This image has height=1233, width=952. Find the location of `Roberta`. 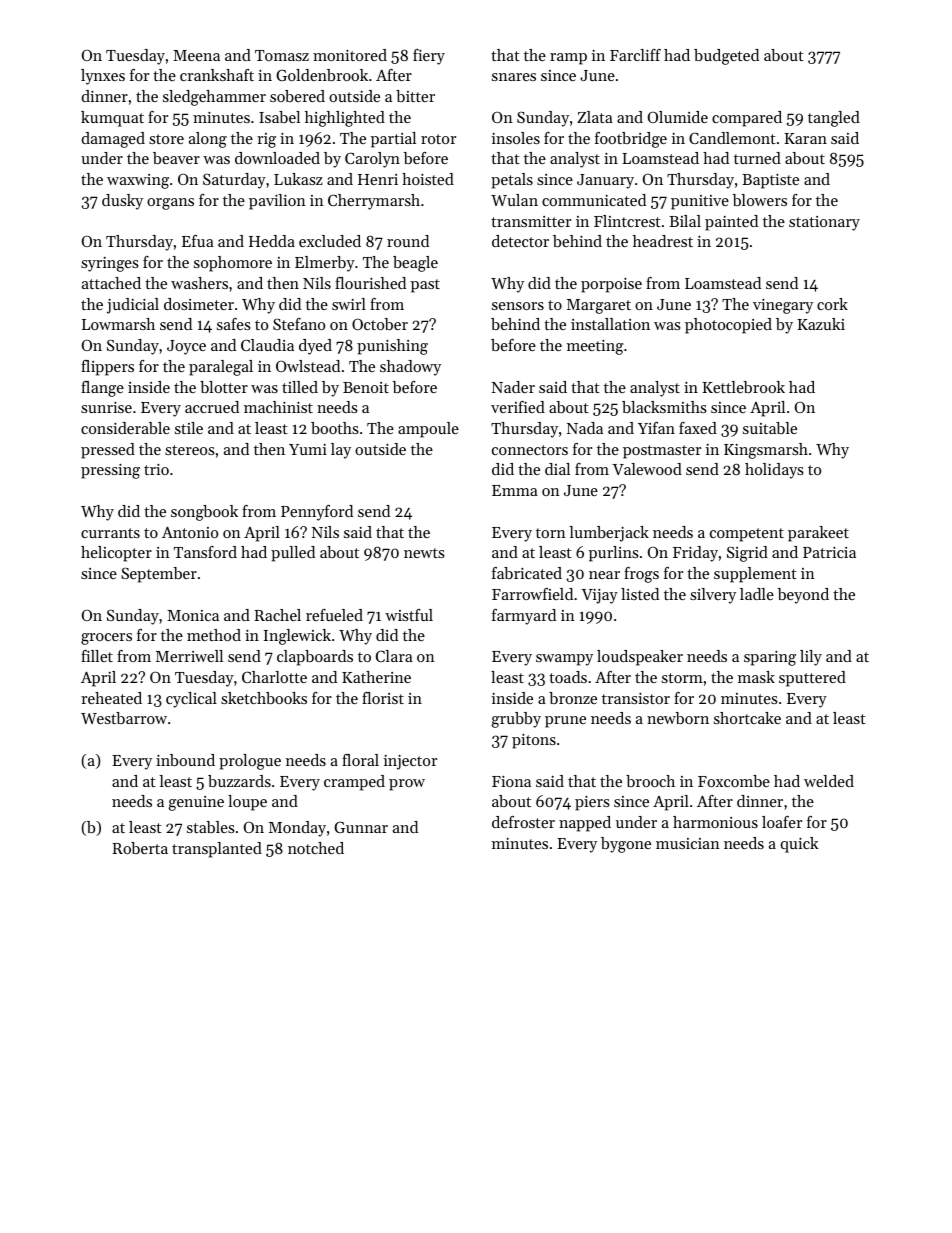

Roberta is located at coordinates (140, 848).
